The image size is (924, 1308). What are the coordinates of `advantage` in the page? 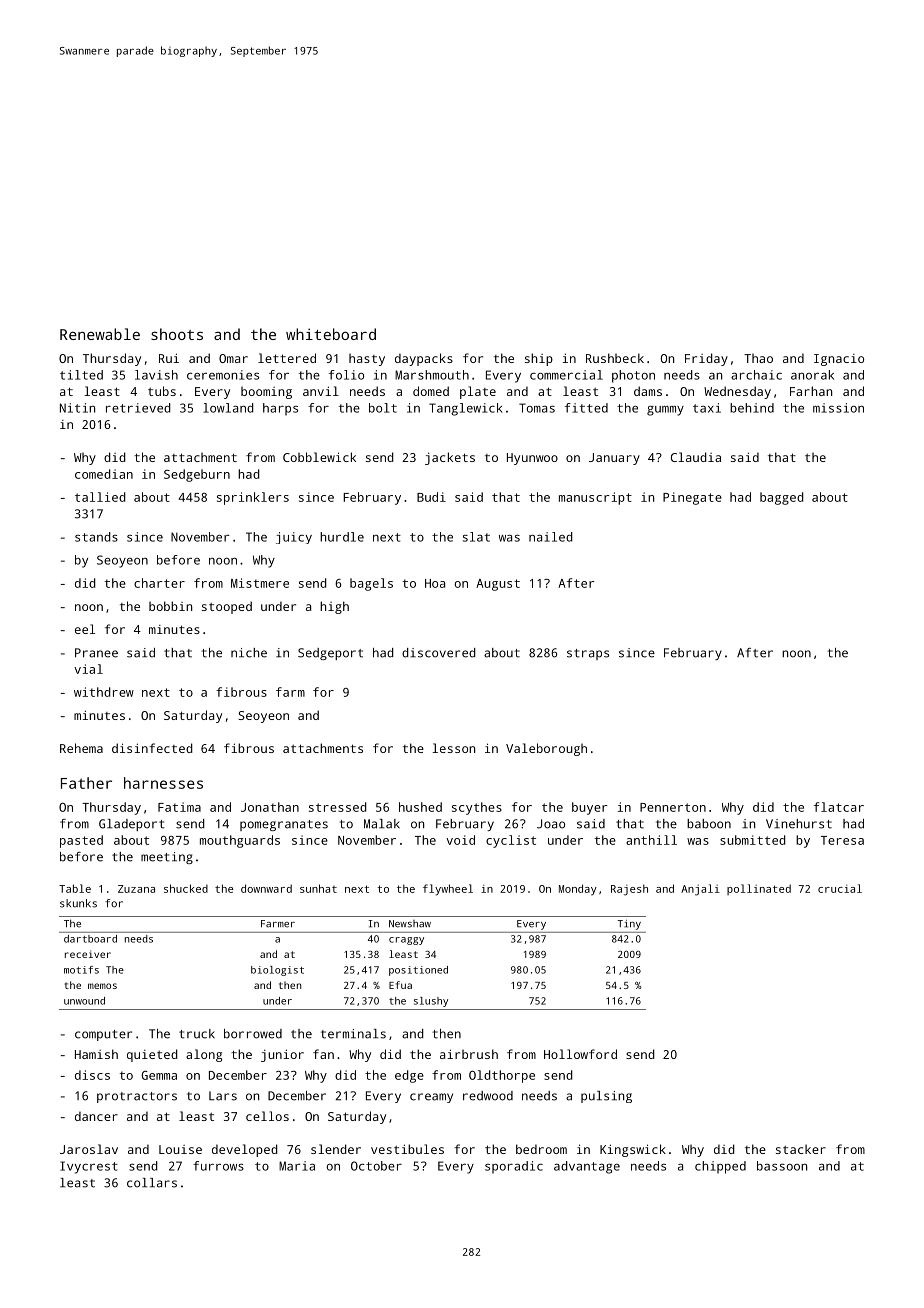 It's located at (587, 1167).
